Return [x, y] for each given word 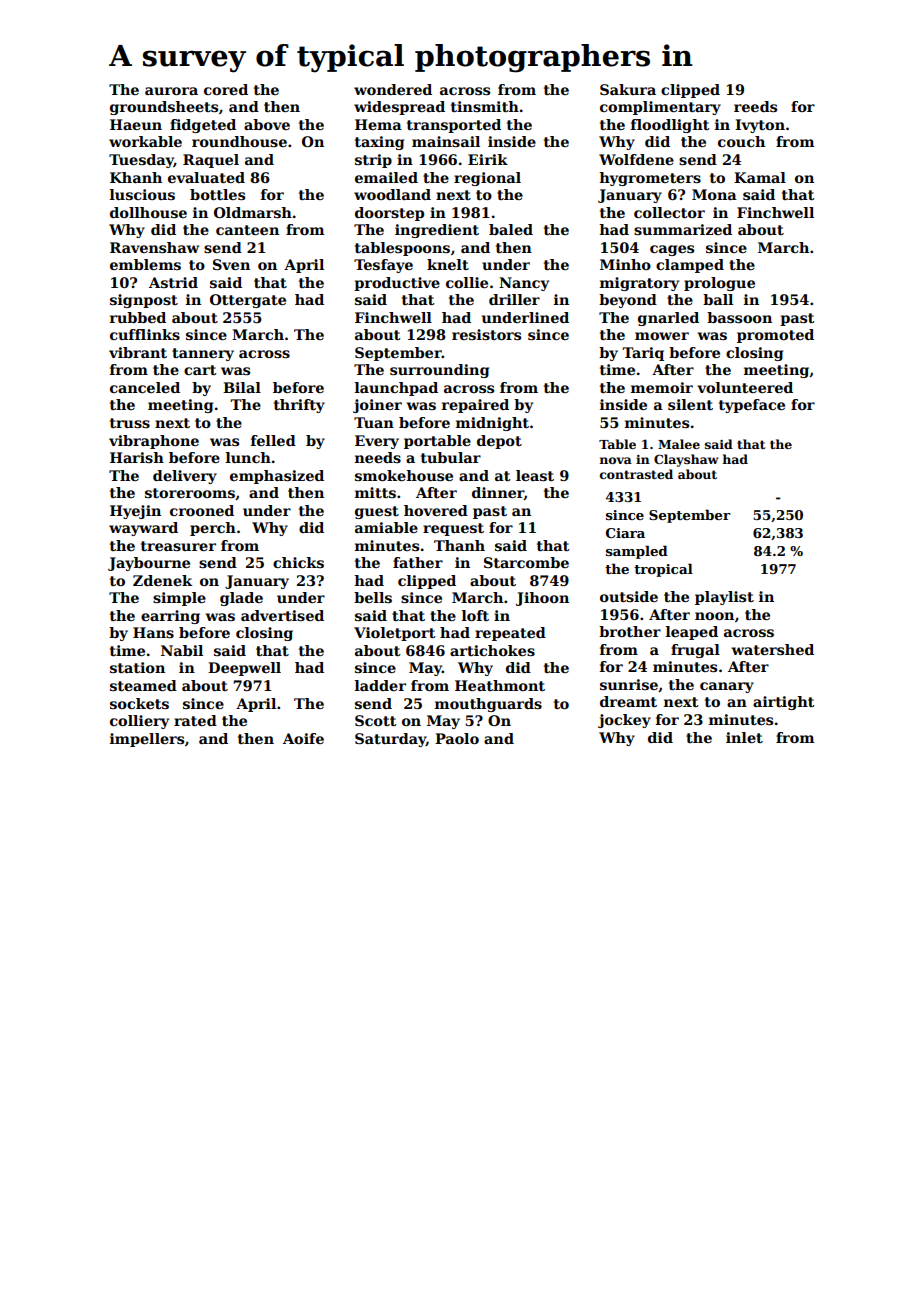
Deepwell [244, 669]
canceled [145, 387]
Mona [714, 194]
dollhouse [148, 212]
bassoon [739, 317]
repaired [475, 406]
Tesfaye [383, 266]
